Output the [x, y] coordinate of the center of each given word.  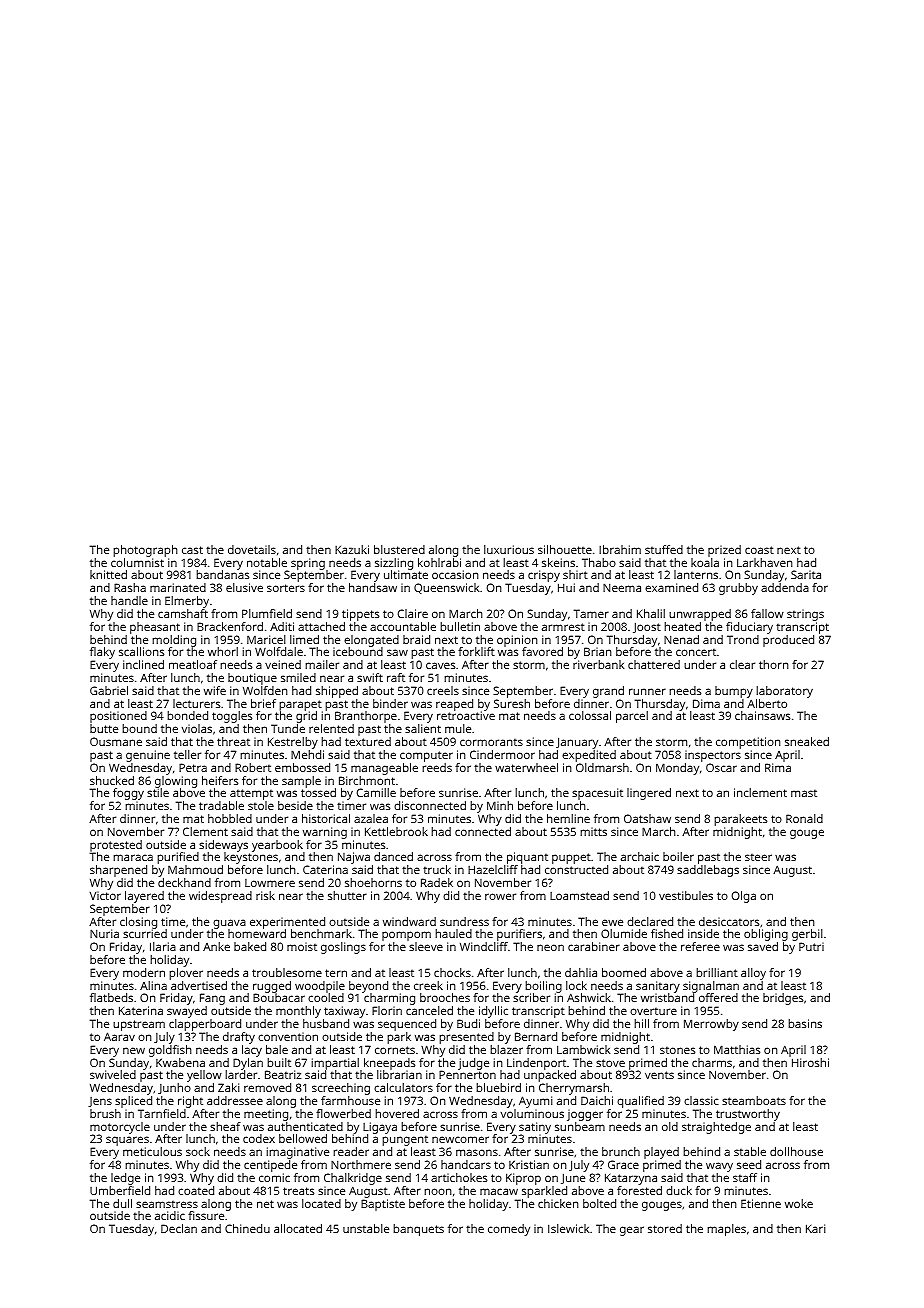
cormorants [491, 742]
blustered [399, 549]
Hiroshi [810, 1062]
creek [428, 985]
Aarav [119, 1036]
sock [198, 1151]
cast [192, 550]
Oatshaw [647, 818]
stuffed [664, 549]
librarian [399, 1074]
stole [261, 805]
